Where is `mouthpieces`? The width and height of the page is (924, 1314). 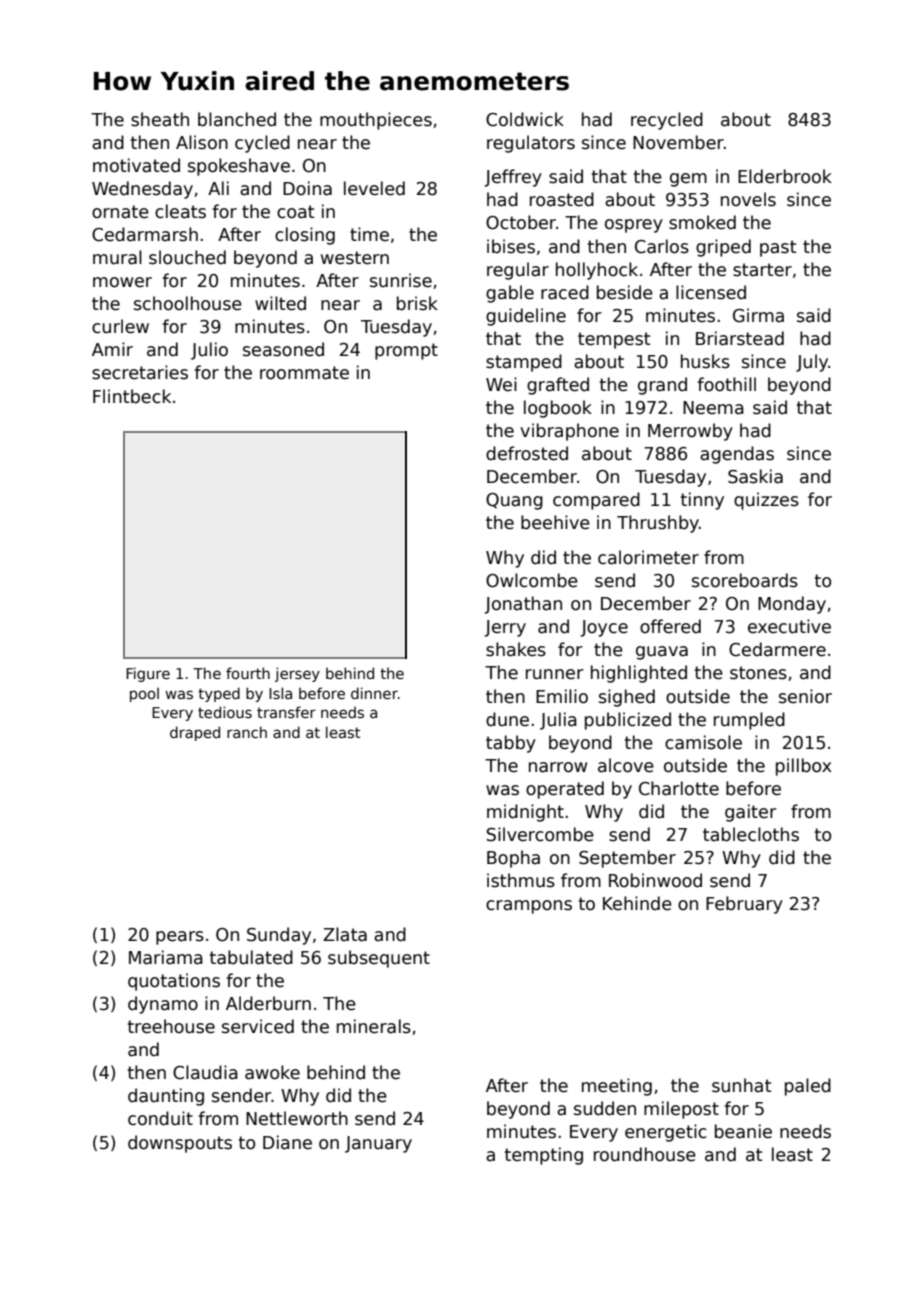 mouthpieces is located at coordinates (376, 121).
